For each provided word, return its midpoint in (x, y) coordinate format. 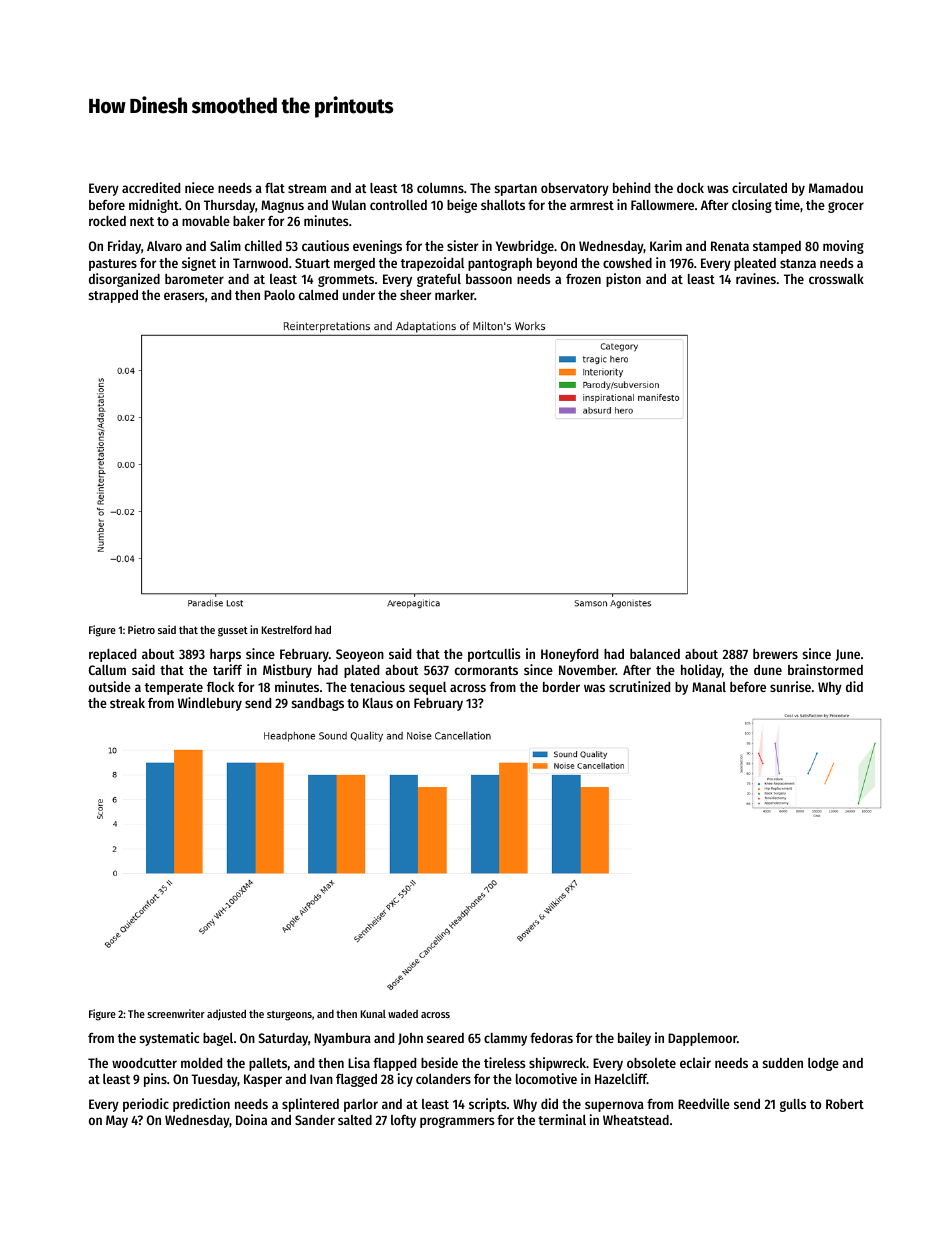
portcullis (494, 655)
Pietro (141, 629)
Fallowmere (662, 205)
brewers (775, 654)
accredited (151, 187)
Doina (251, 1119)
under (359, 295)
